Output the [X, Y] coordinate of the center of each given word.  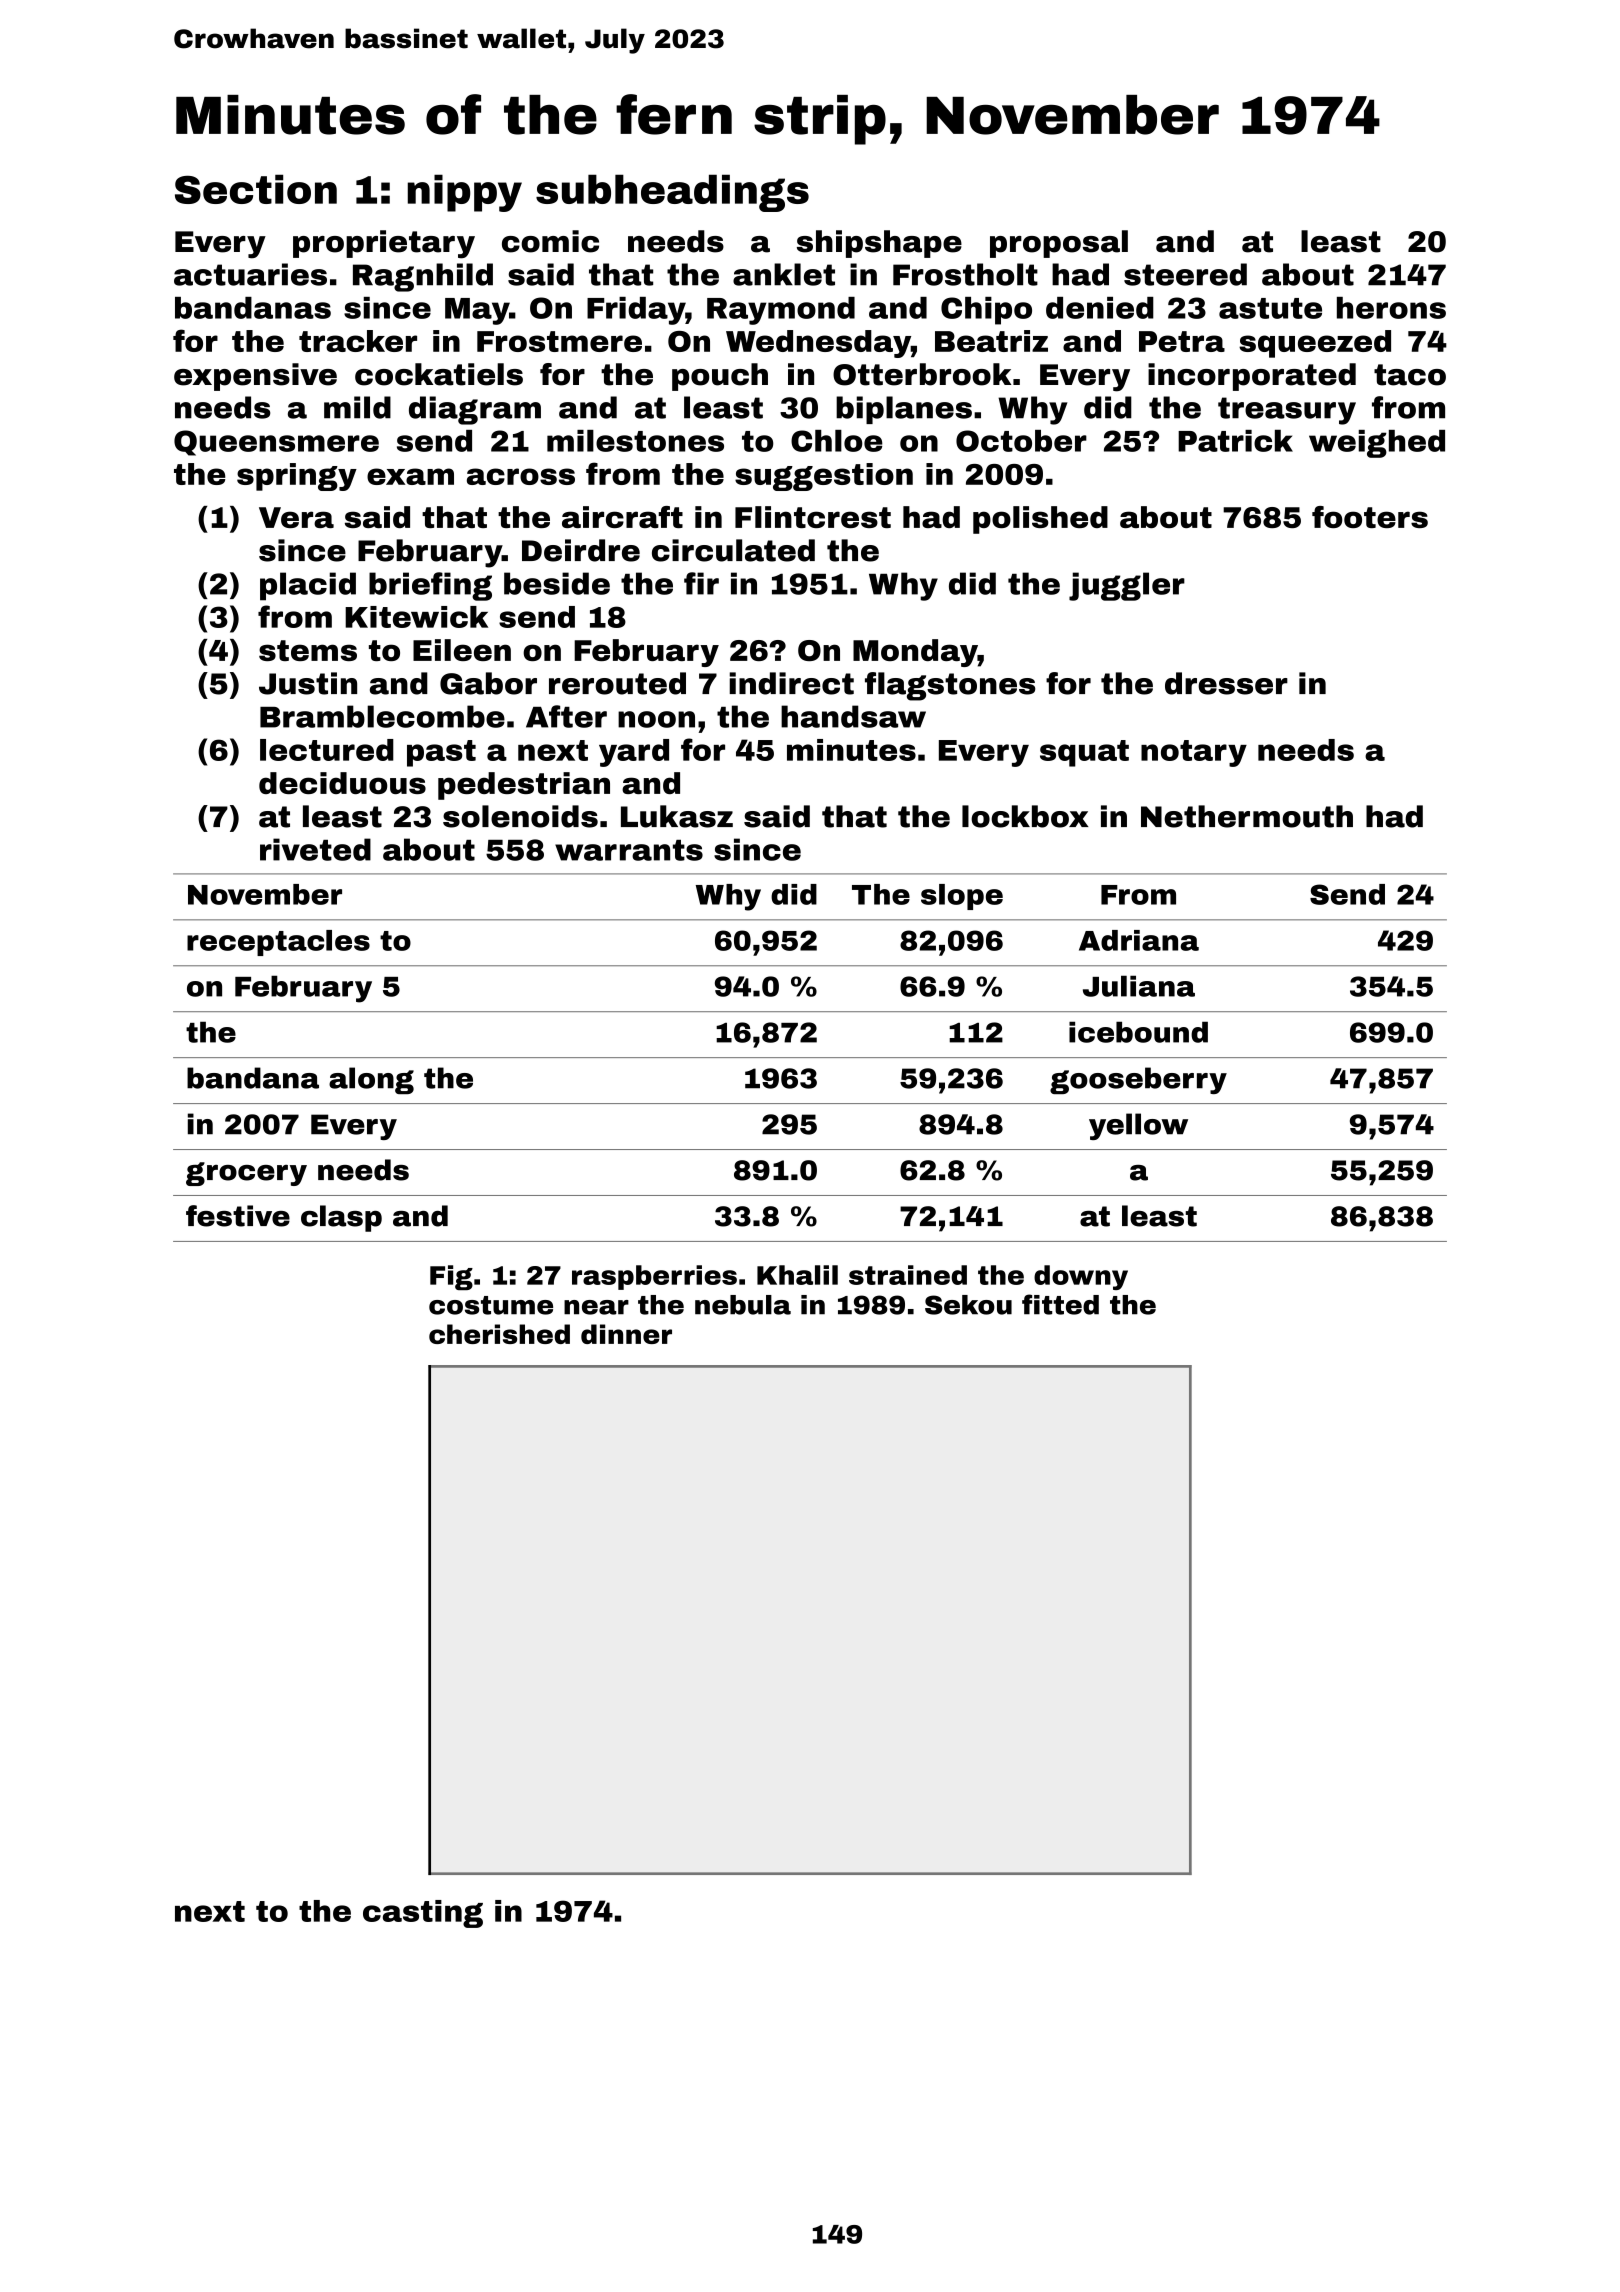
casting [423, 1914]
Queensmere [276, 443]
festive [238, 1216]
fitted [1060, 1304]
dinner [626, 1334]
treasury [1287, 411]
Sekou [968, 1305]
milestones [635, 441]
